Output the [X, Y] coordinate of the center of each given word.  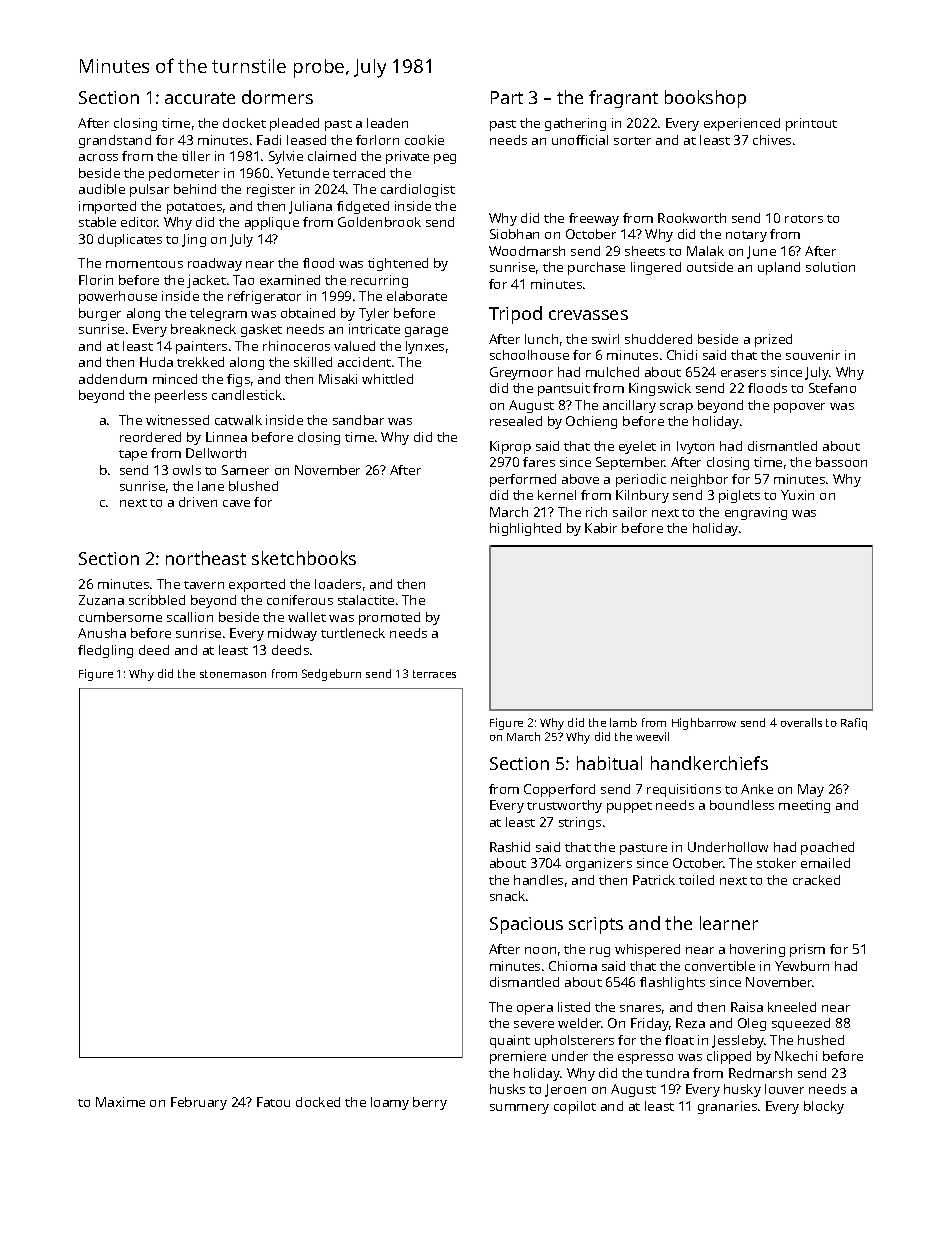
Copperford [559, 790]
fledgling [105, 651]
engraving [756, 513]
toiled [696, 880]
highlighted [525, 529]
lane [211, 486]
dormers [277, 97]
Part [507, 97]
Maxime [120, 1102]
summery [519, 1109]
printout [811, 124]
